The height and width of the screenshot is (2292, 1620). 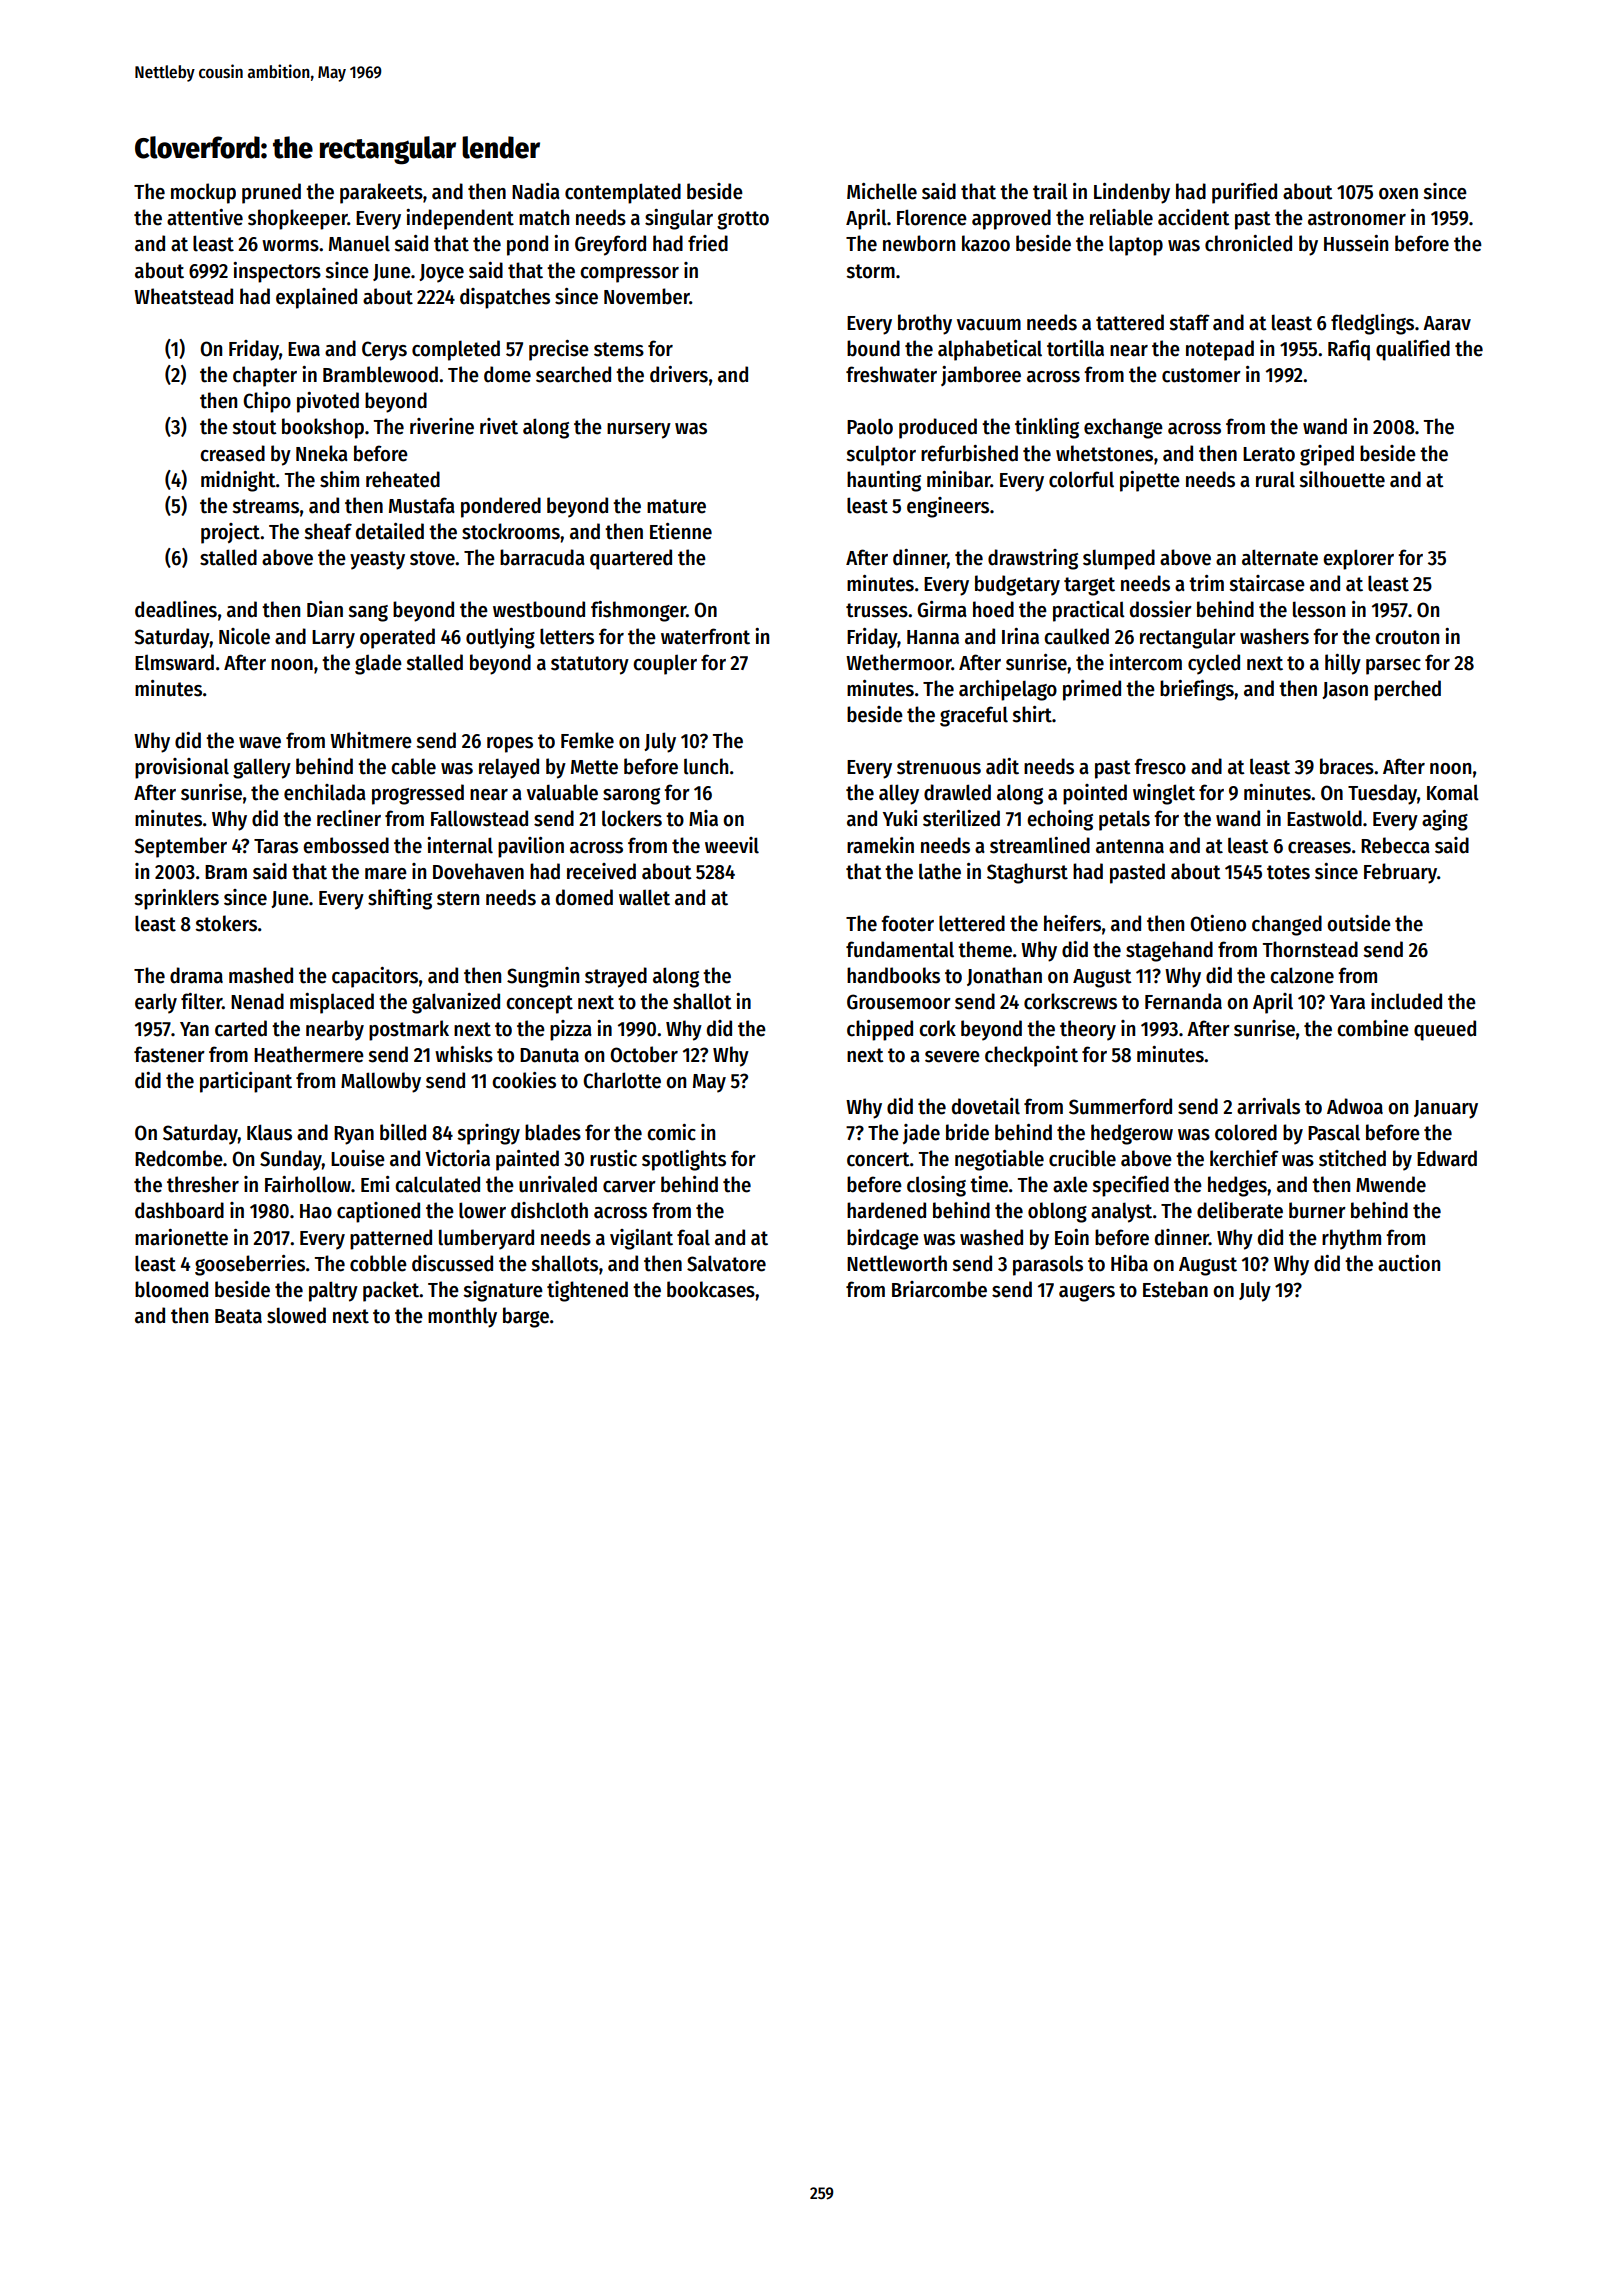 What do you see at coordinates (1391, 1184) in the screenshot?
I see `Mwende` at bounding box center [1391, 1184].
